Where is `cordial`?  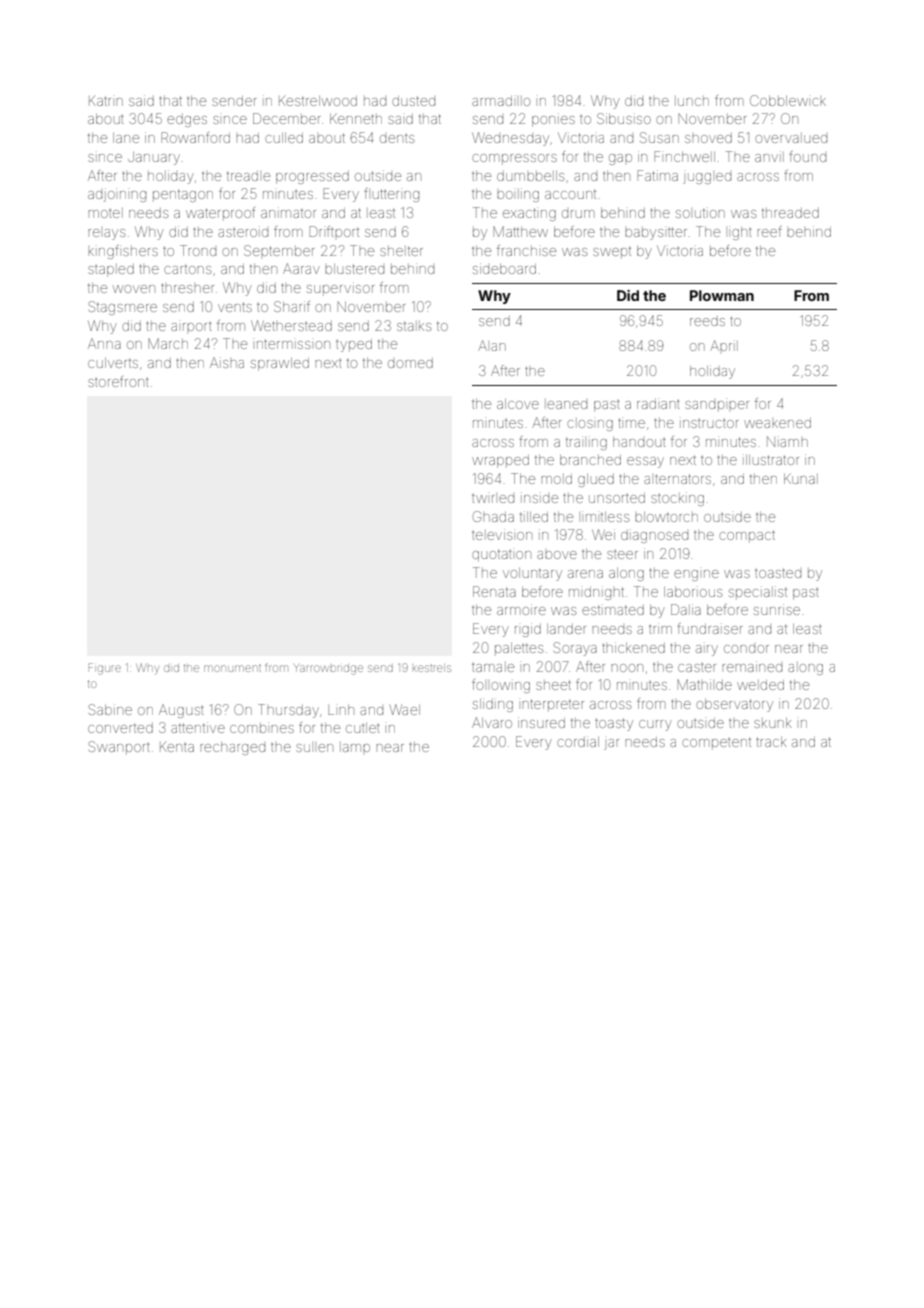 cordial is located at coordinates (578, 741).
